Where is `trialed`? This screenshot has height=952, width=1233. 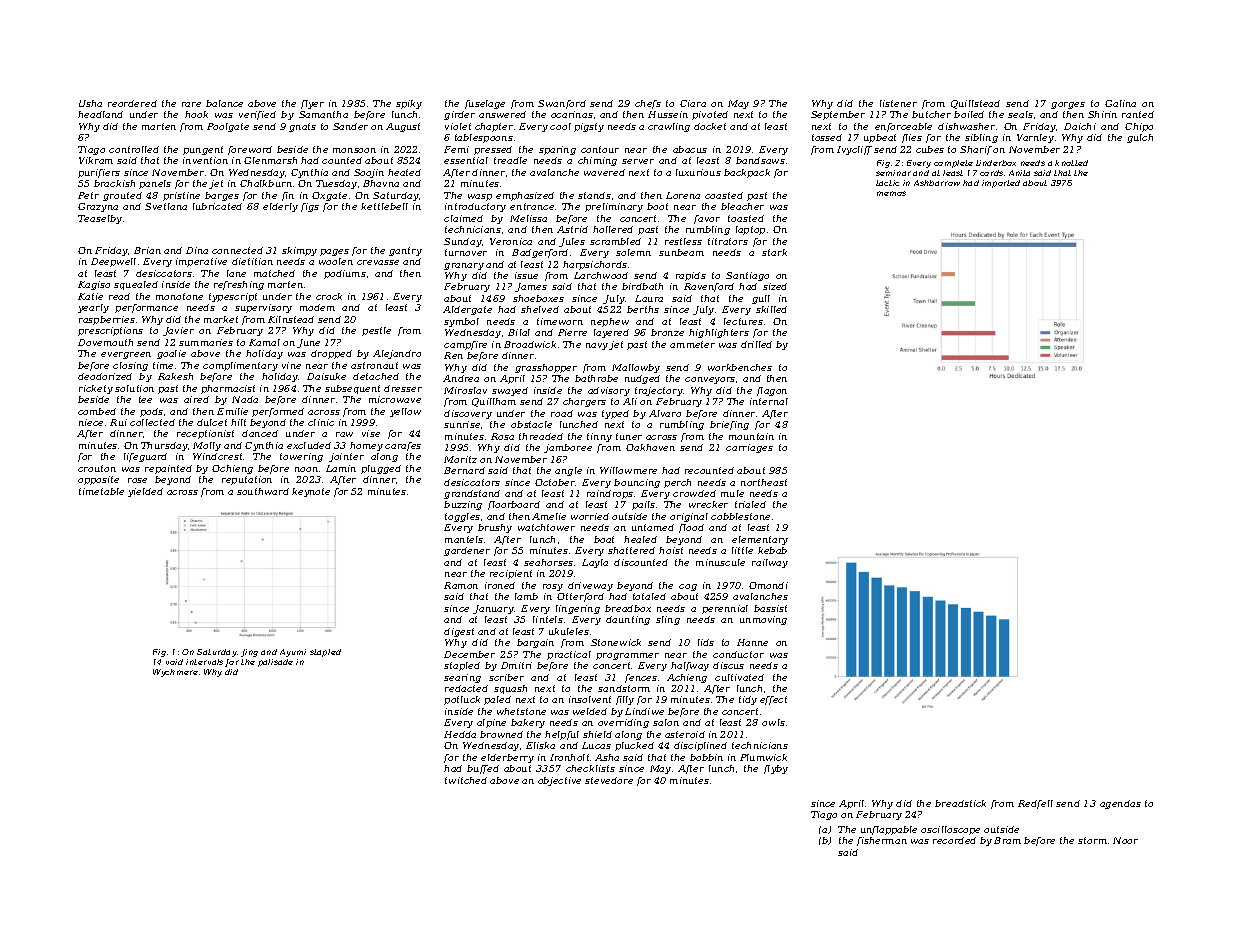 trialed is located at coordinates (750, 504).
